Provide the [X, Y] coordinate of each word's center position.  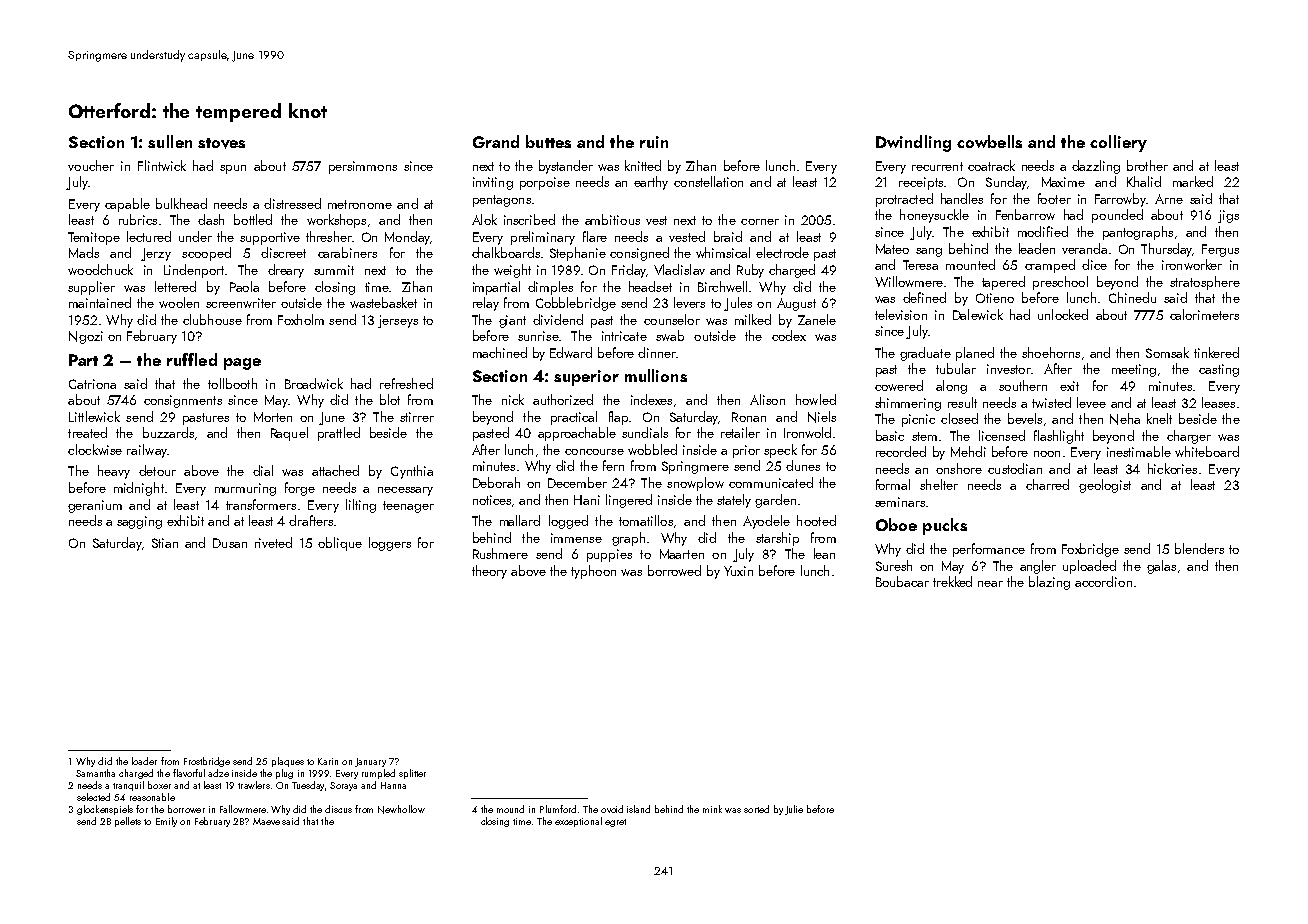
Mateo [892, 249]
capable [127, 205]
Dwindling [913, 143]
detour [157, 470]
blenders [1199, 548]
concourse [594, 452]
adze [218, 773]
